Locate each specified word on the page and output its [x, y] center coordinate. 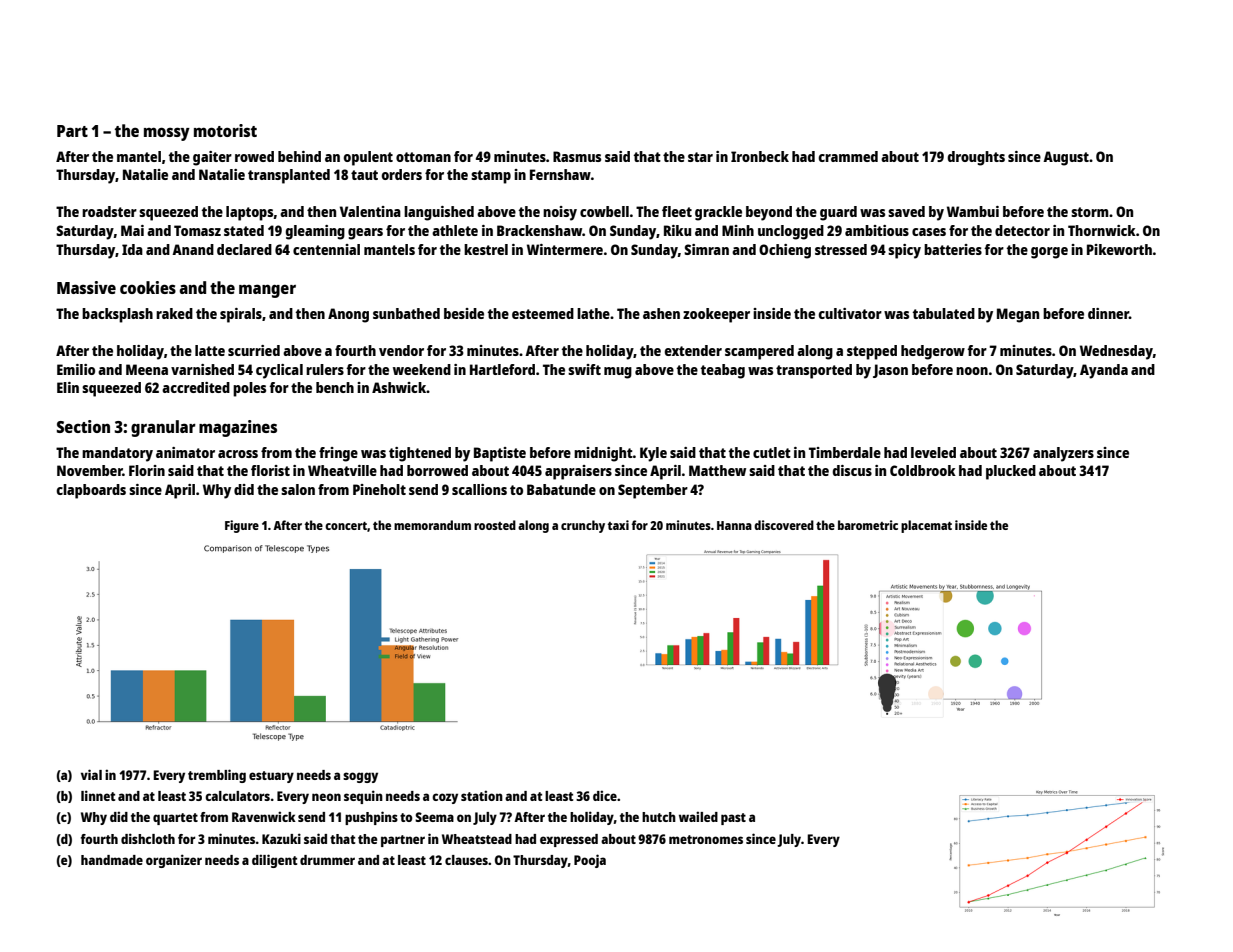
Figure [242, 526]
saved [906, 211]
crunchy [583, 526]
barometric [868, 525]
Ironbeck [760, 156]
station [482, 795]
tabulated [944, 313]
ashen [661, 313]
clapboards [91, 491]
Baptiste [500, 454]
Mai [132, 230]
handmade [112, 860]
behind [299, 156]
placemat [926, 526]
